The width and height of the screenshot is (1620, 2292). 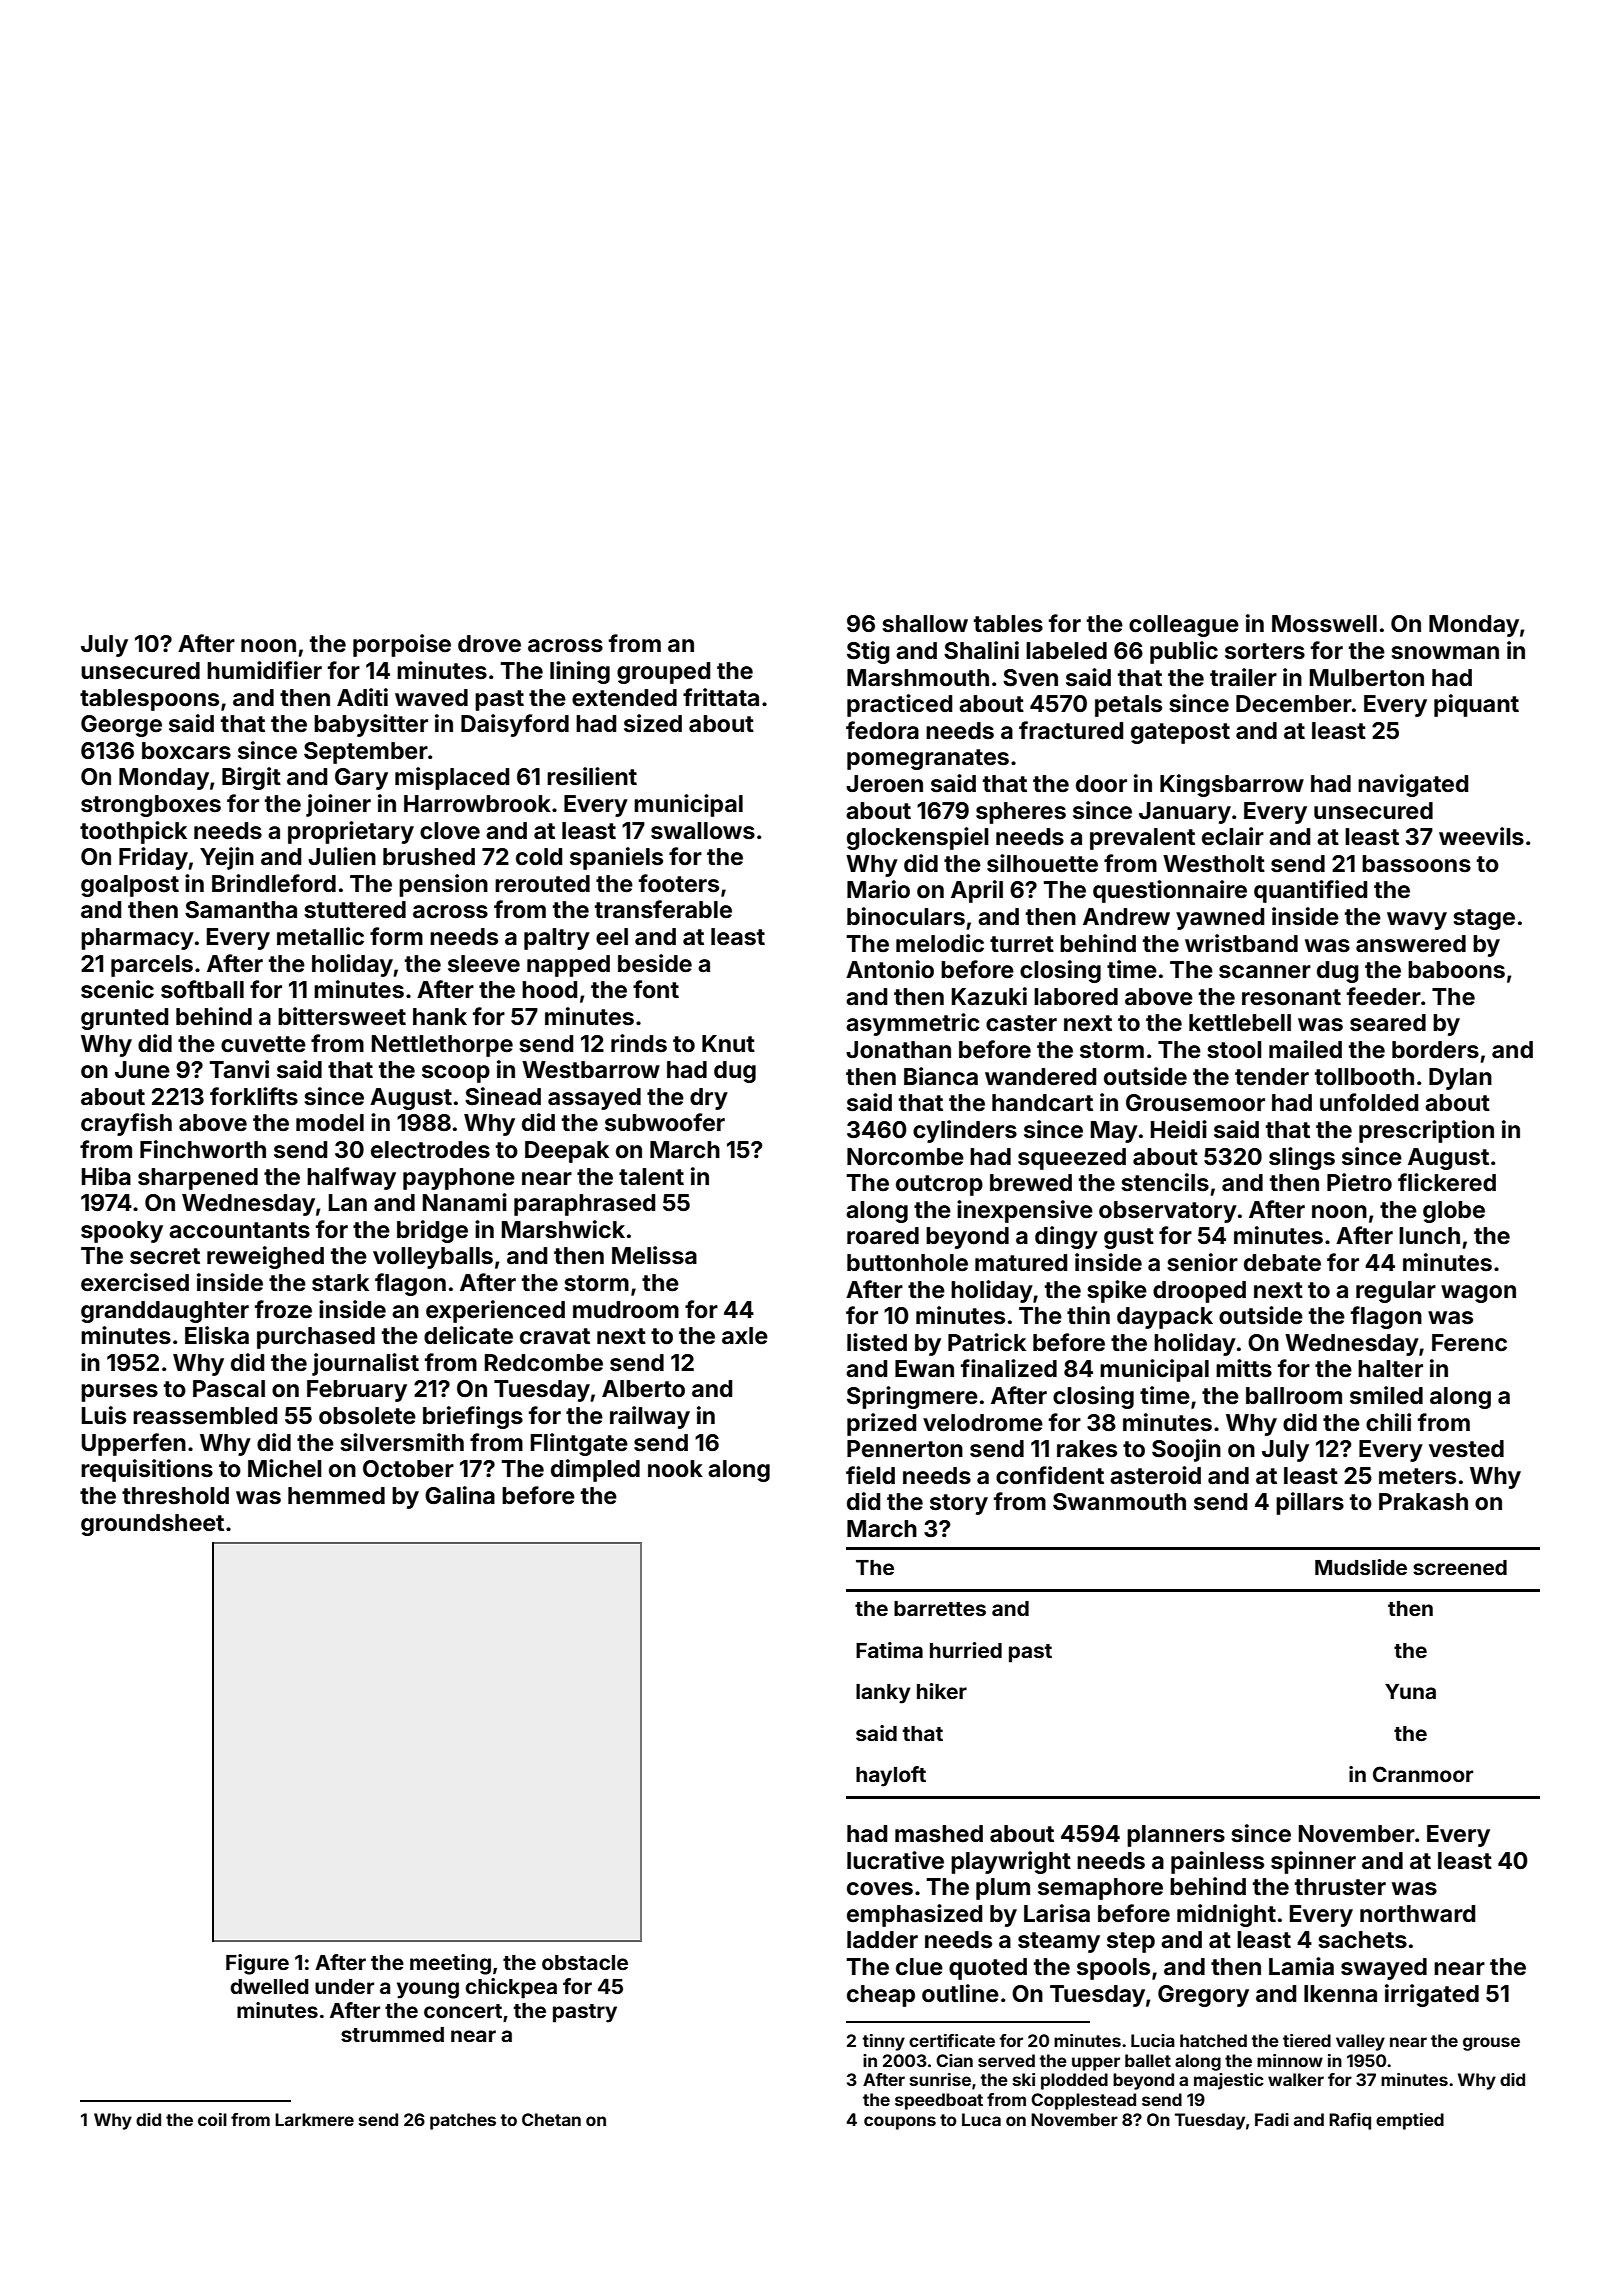 I want to click on February, so click(x=357, y=1391).
